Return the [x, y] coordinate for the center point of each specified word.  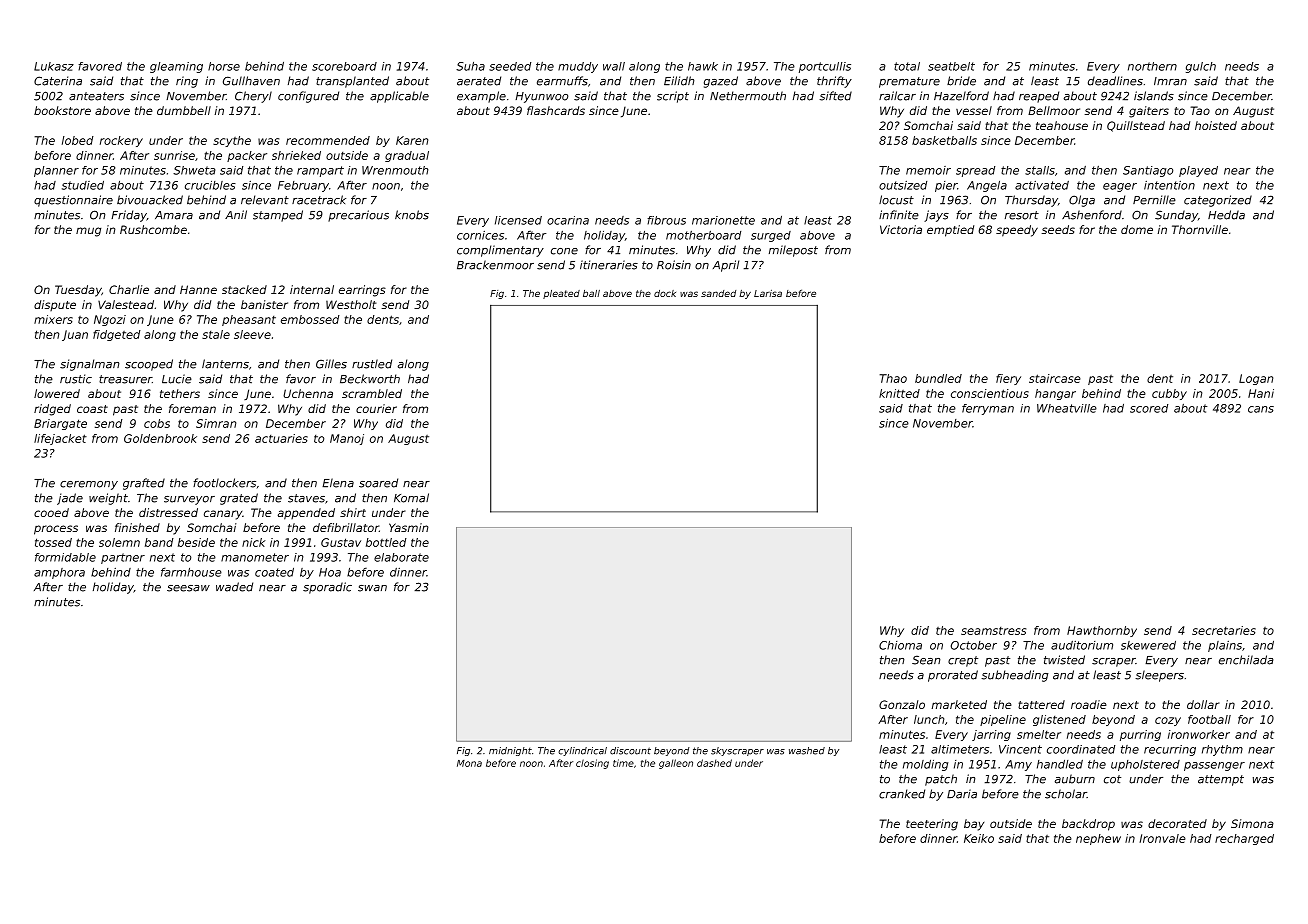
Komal [411, 498]
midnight [510, 751]
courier [376, 408]
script [673, 97]
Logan [1256, 379]
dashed [714, 763]
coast [92, 409]
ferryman [988, 409]
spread [975, 171]
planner [56, 171]
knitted [899, 393]
